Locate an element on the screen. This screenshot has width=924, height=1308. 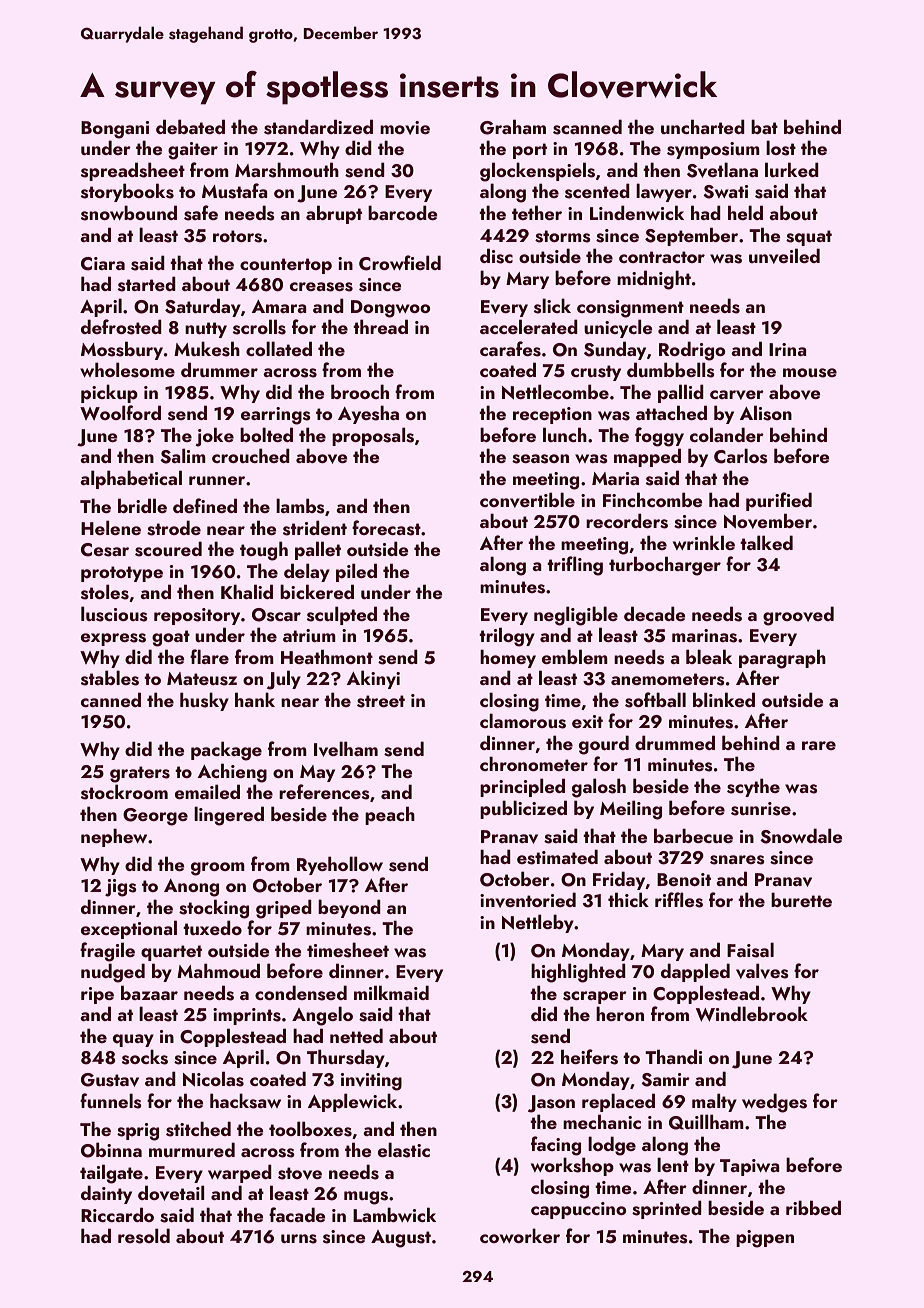
Applewick is located at coordinates (352, 1102).
